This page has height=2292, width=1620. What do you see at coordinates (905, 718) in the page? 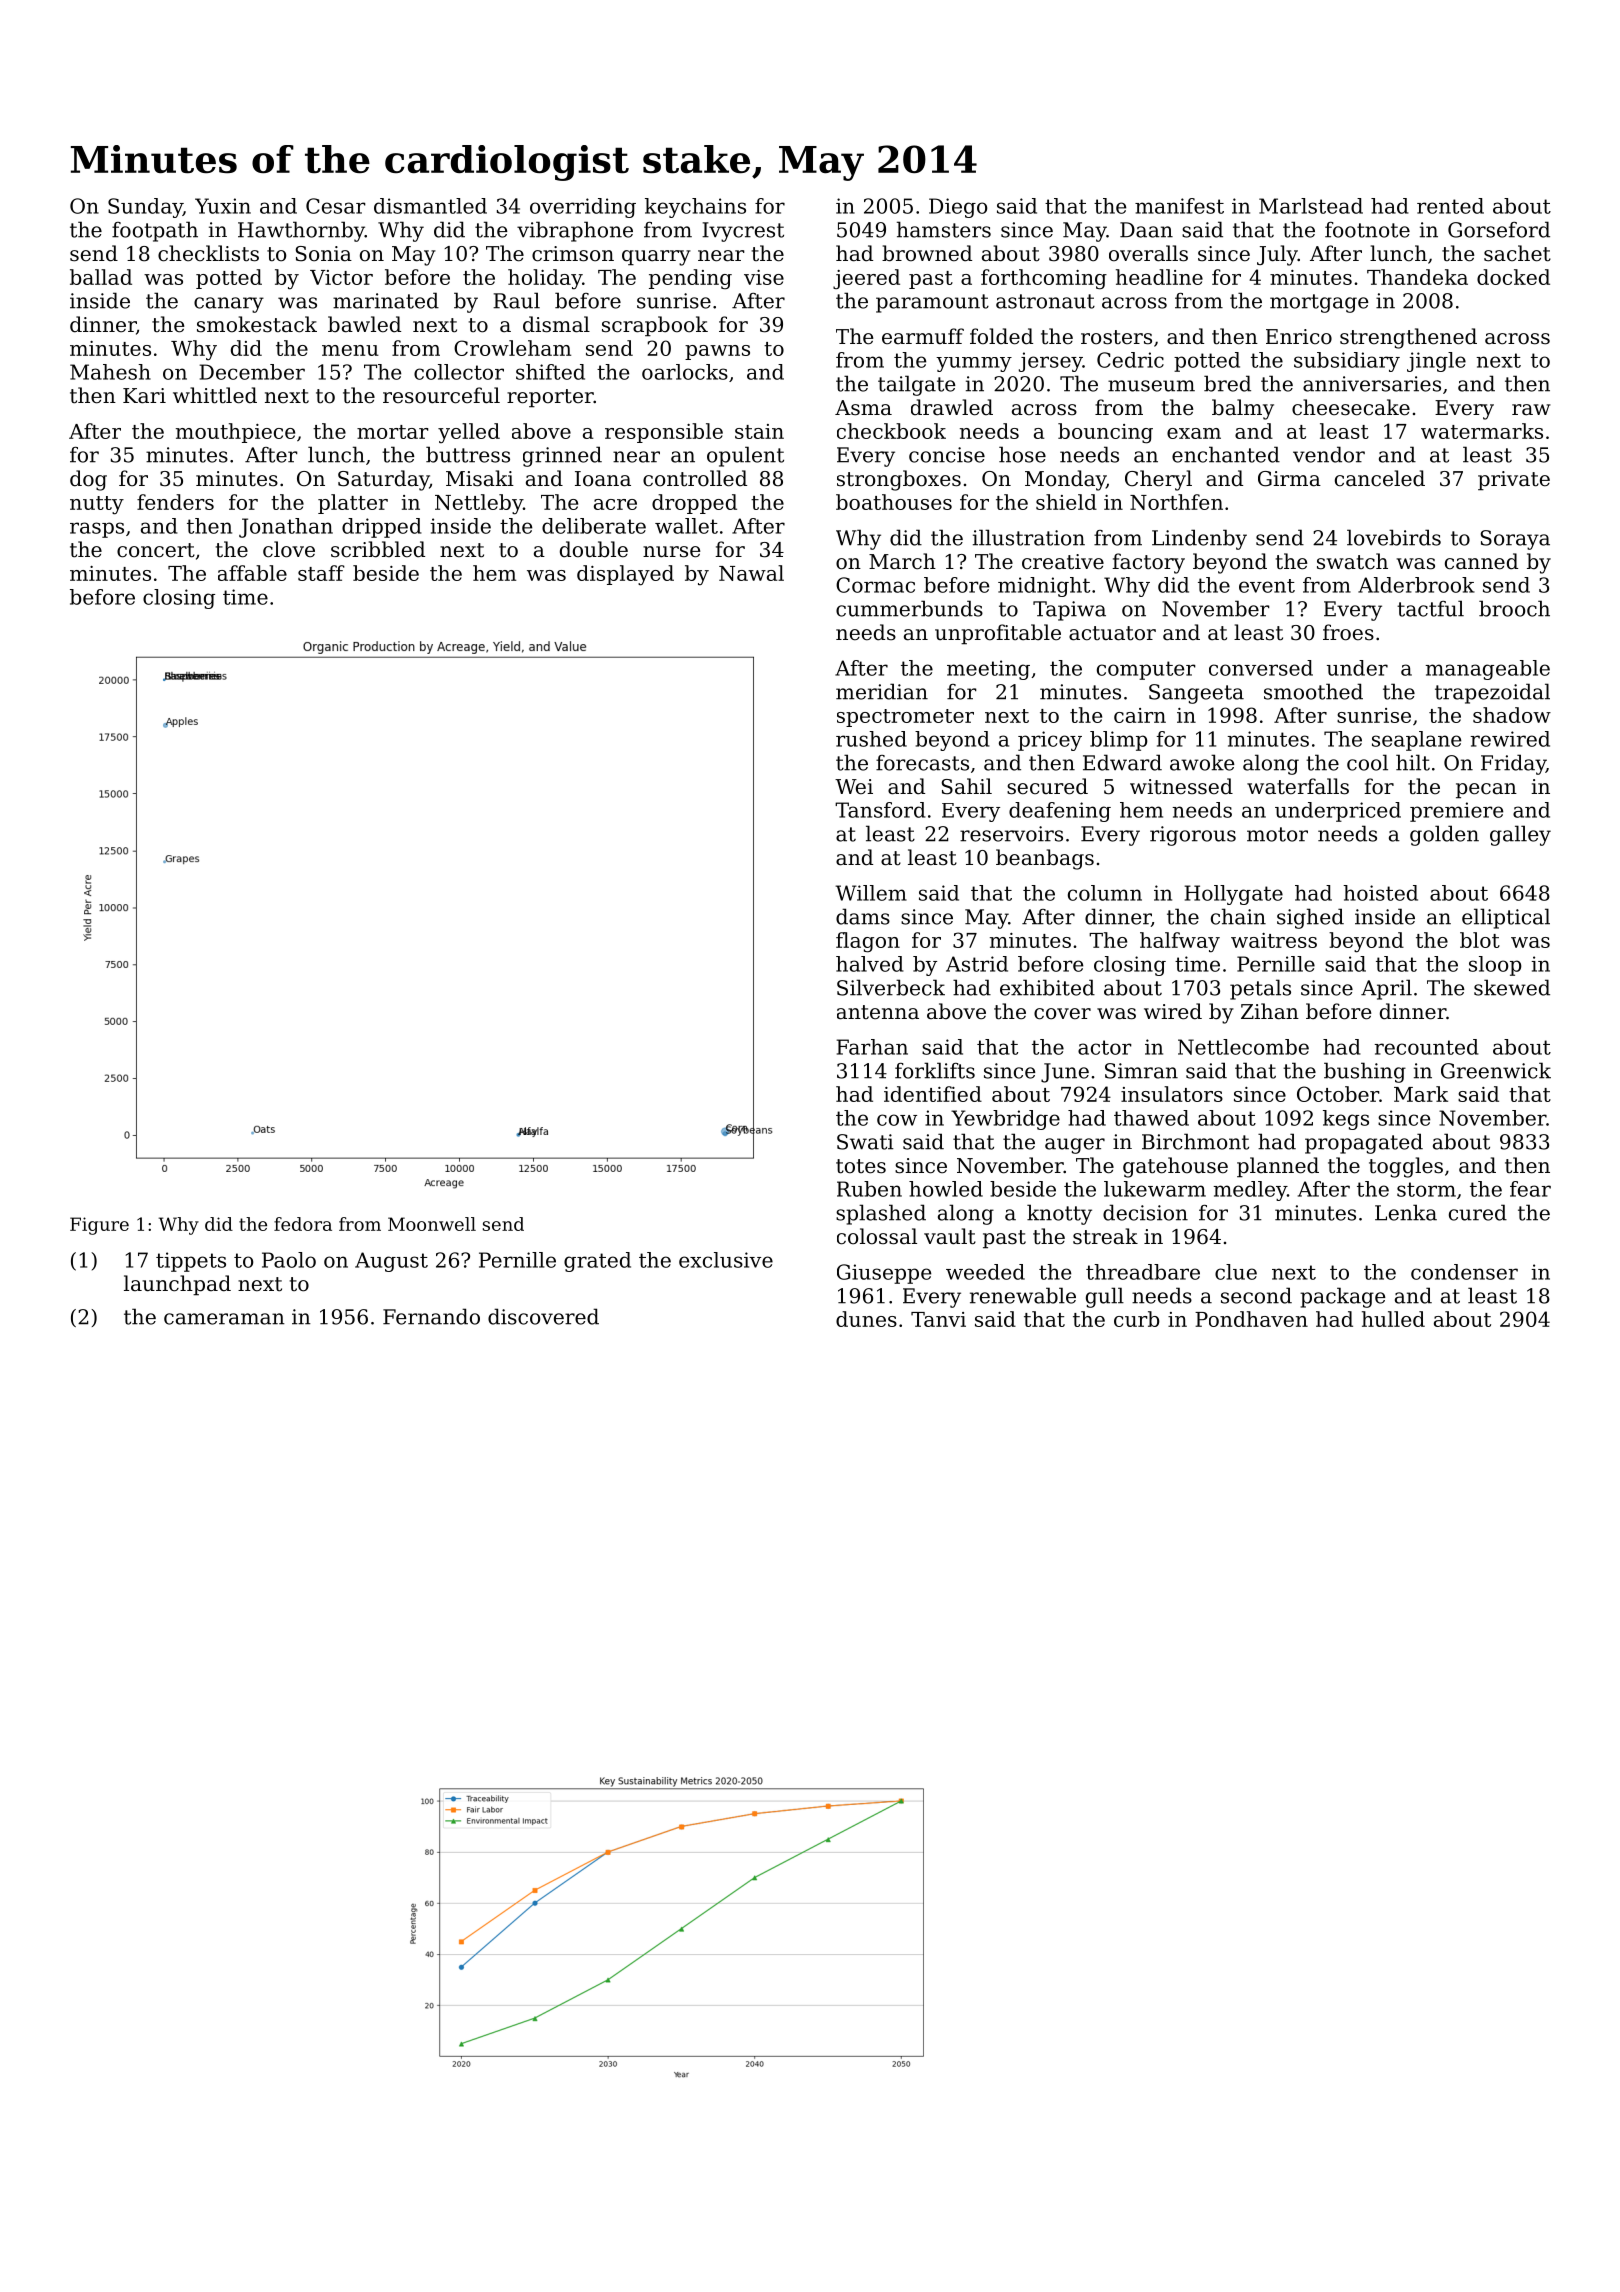
I see `spectrometer` at bounding box center [905, 718].
